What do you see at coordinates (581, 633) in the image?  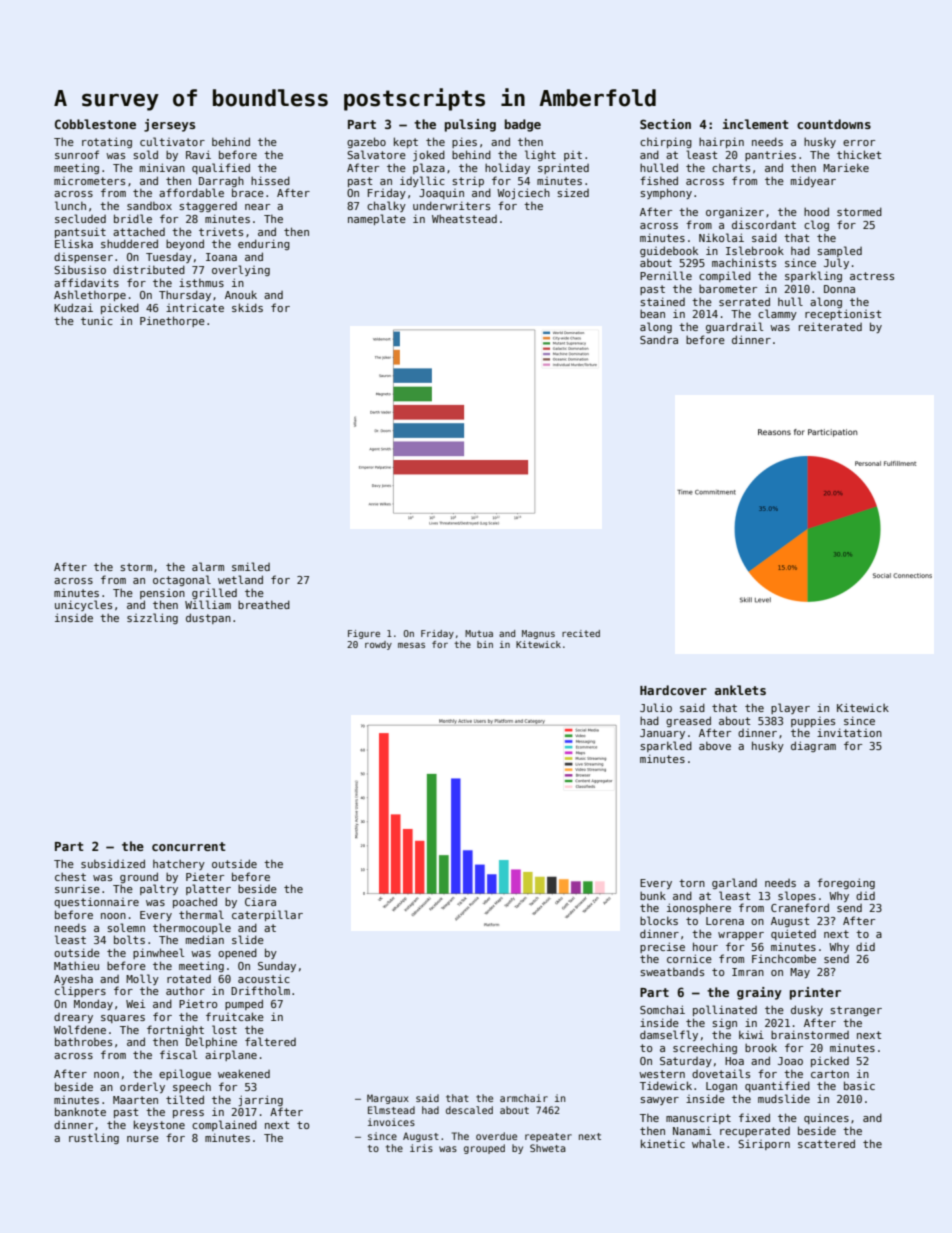 I see `recited` at bounding box center [581, 633].
